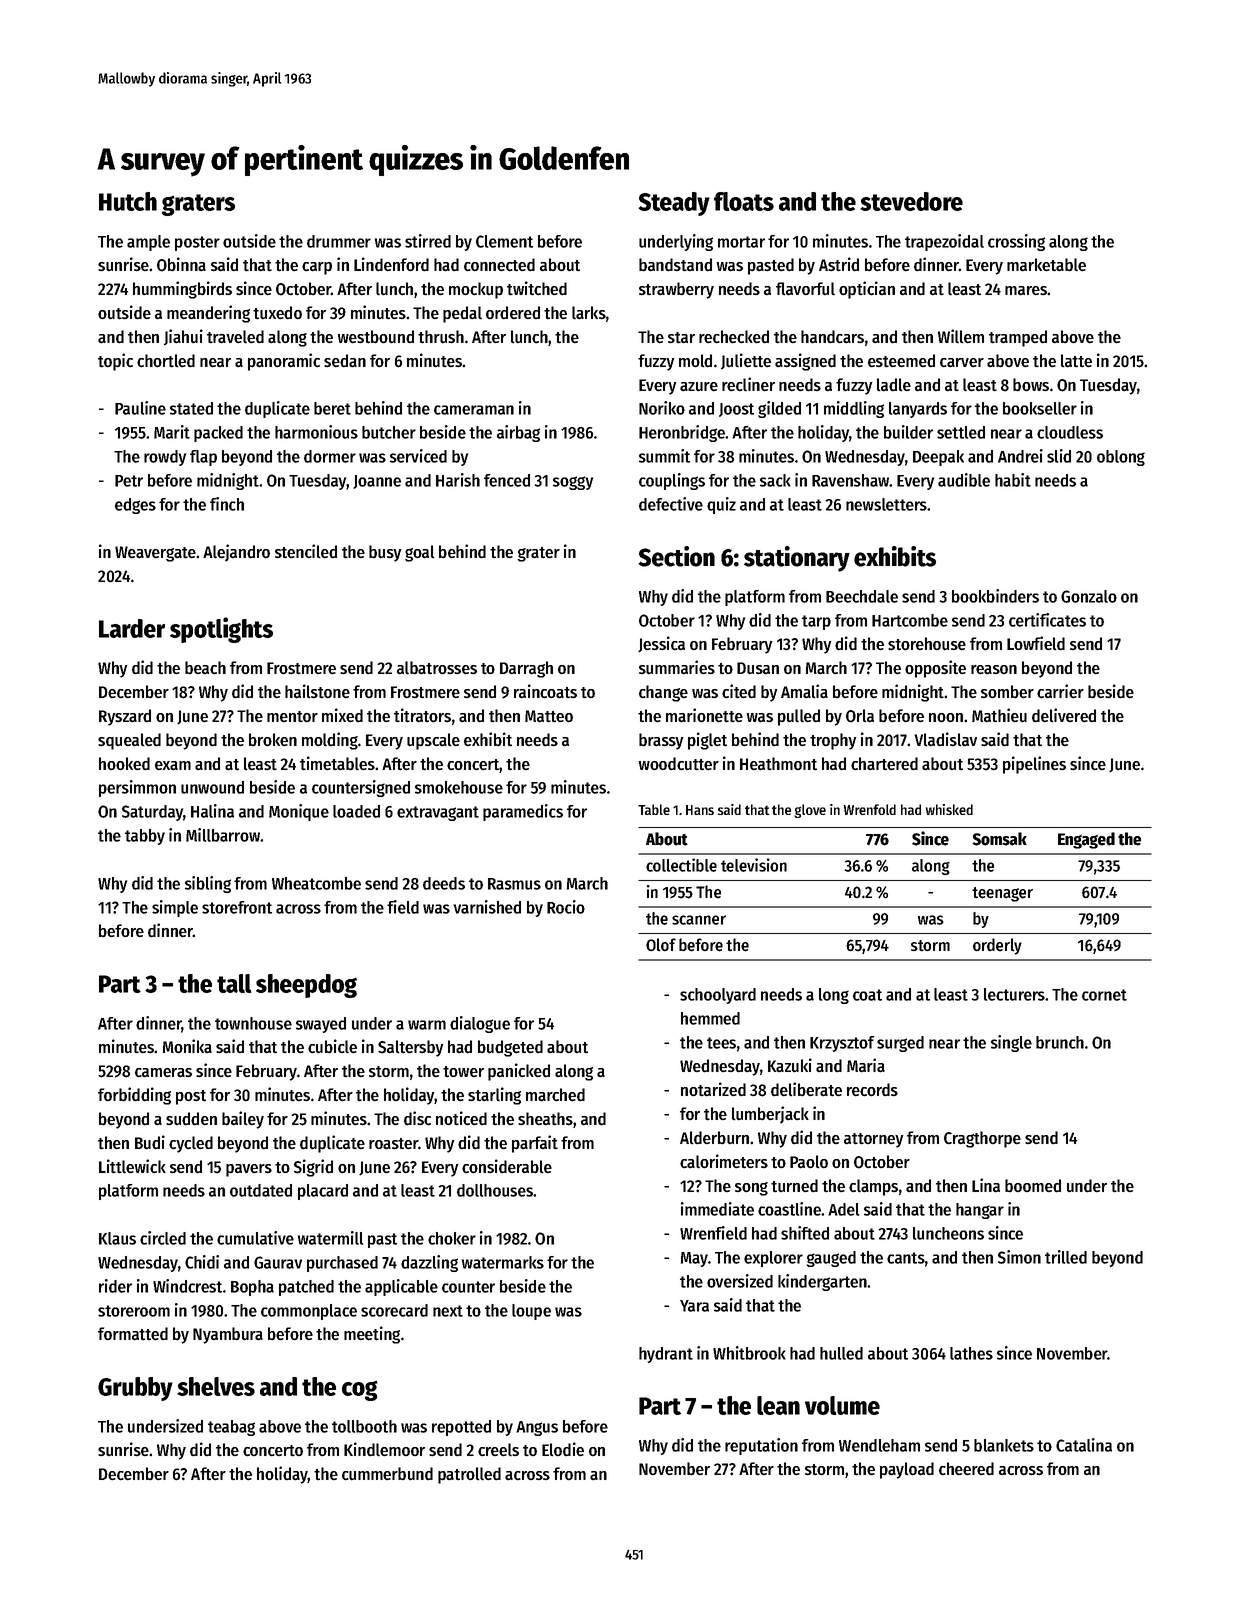 The height and width of the document is (1617, 1250). What do you see at coordinates (1004, 1445) in the document?
I see `blankets` at bounding box center [1004, 1445].
